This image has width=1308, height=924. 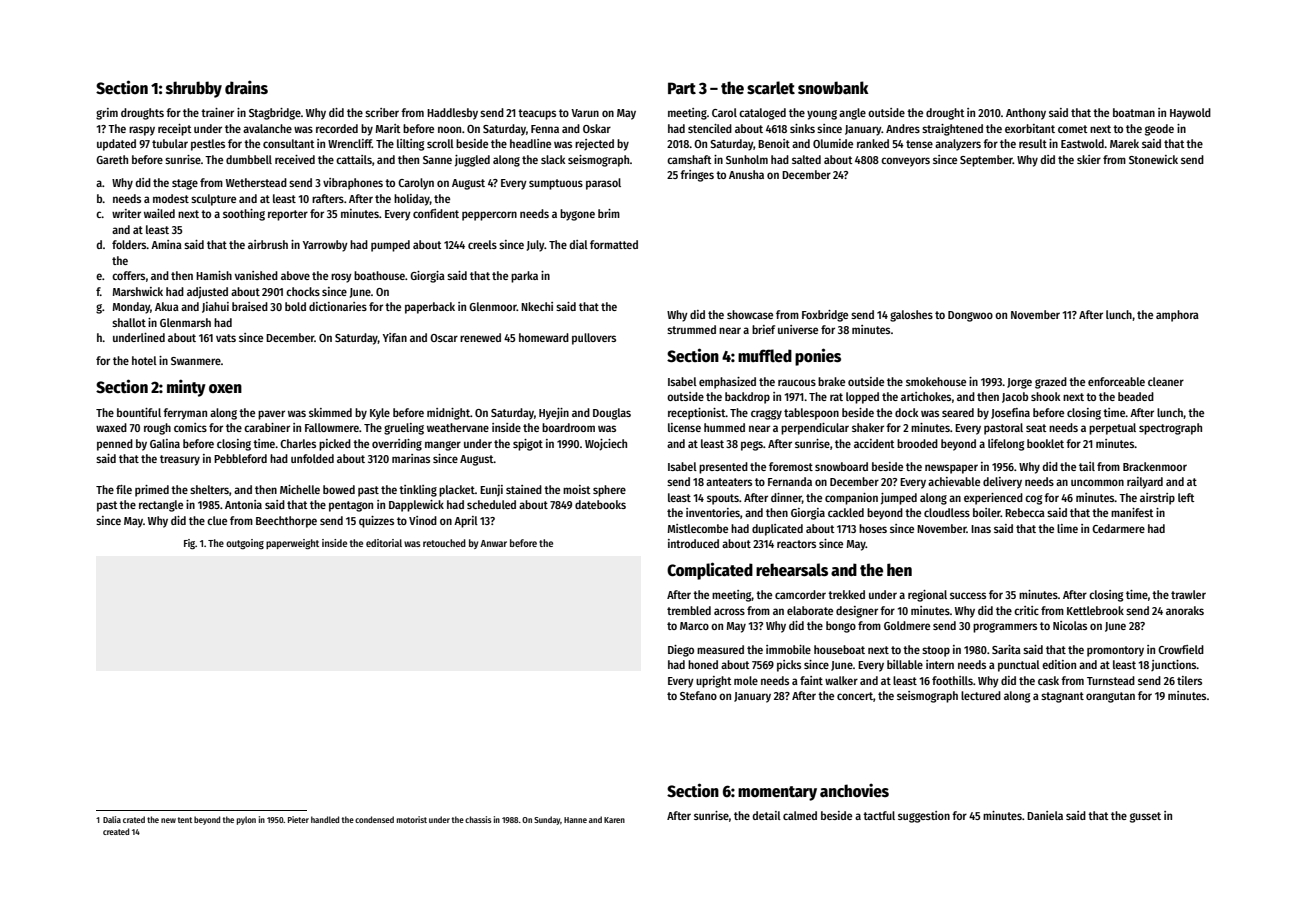 What do you see at coordinates (1116, 381) in the image?
I see `enforceable` at bounding box center [1116, 381].
